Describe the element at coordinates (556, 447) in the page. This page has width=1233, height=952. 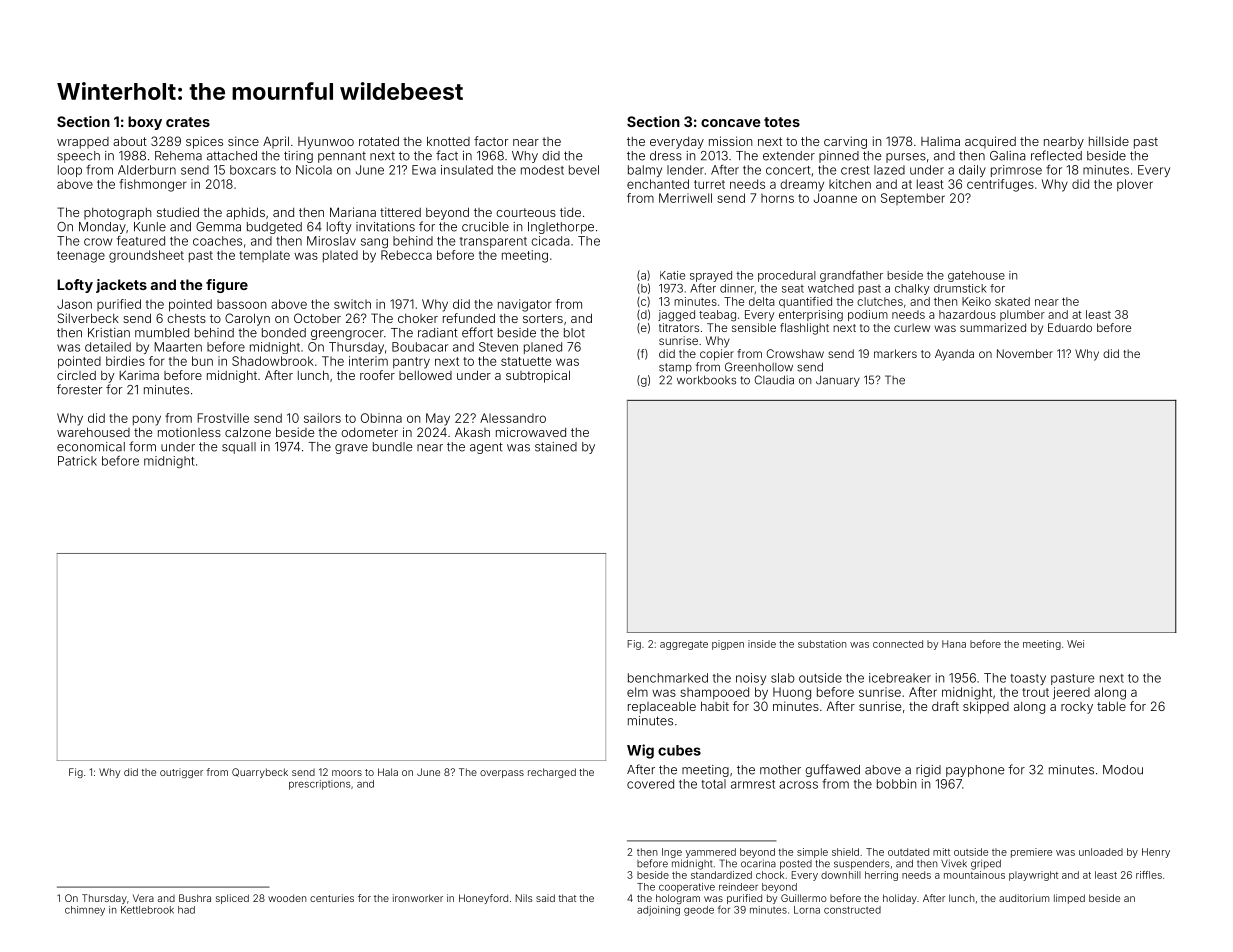
I see `stained` at that location.
